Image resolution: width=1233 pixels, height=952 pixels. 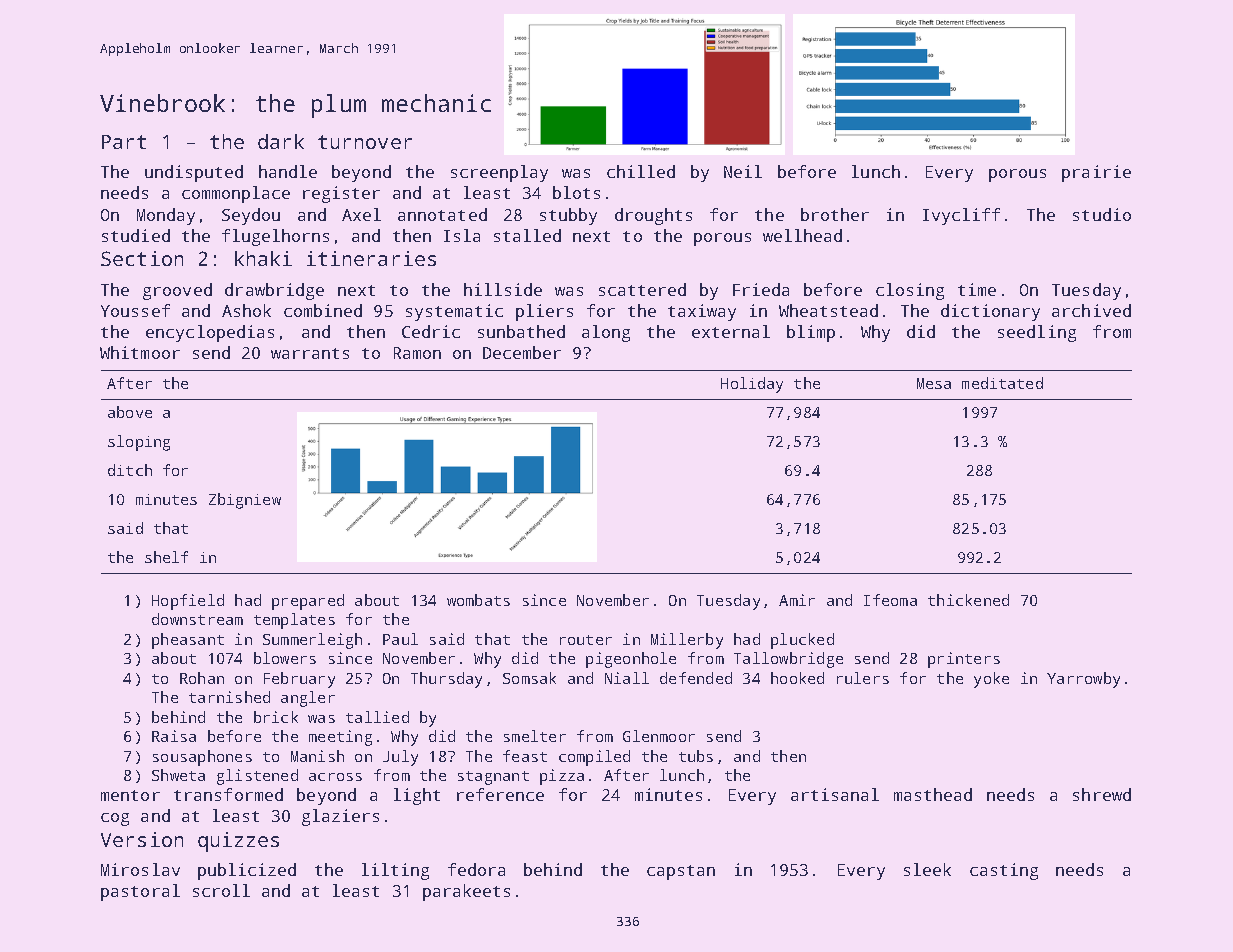 What do you see at coordinates (1096, 173) in the screenshot?
I see `prairie` at bounding box center [1096, 173].
